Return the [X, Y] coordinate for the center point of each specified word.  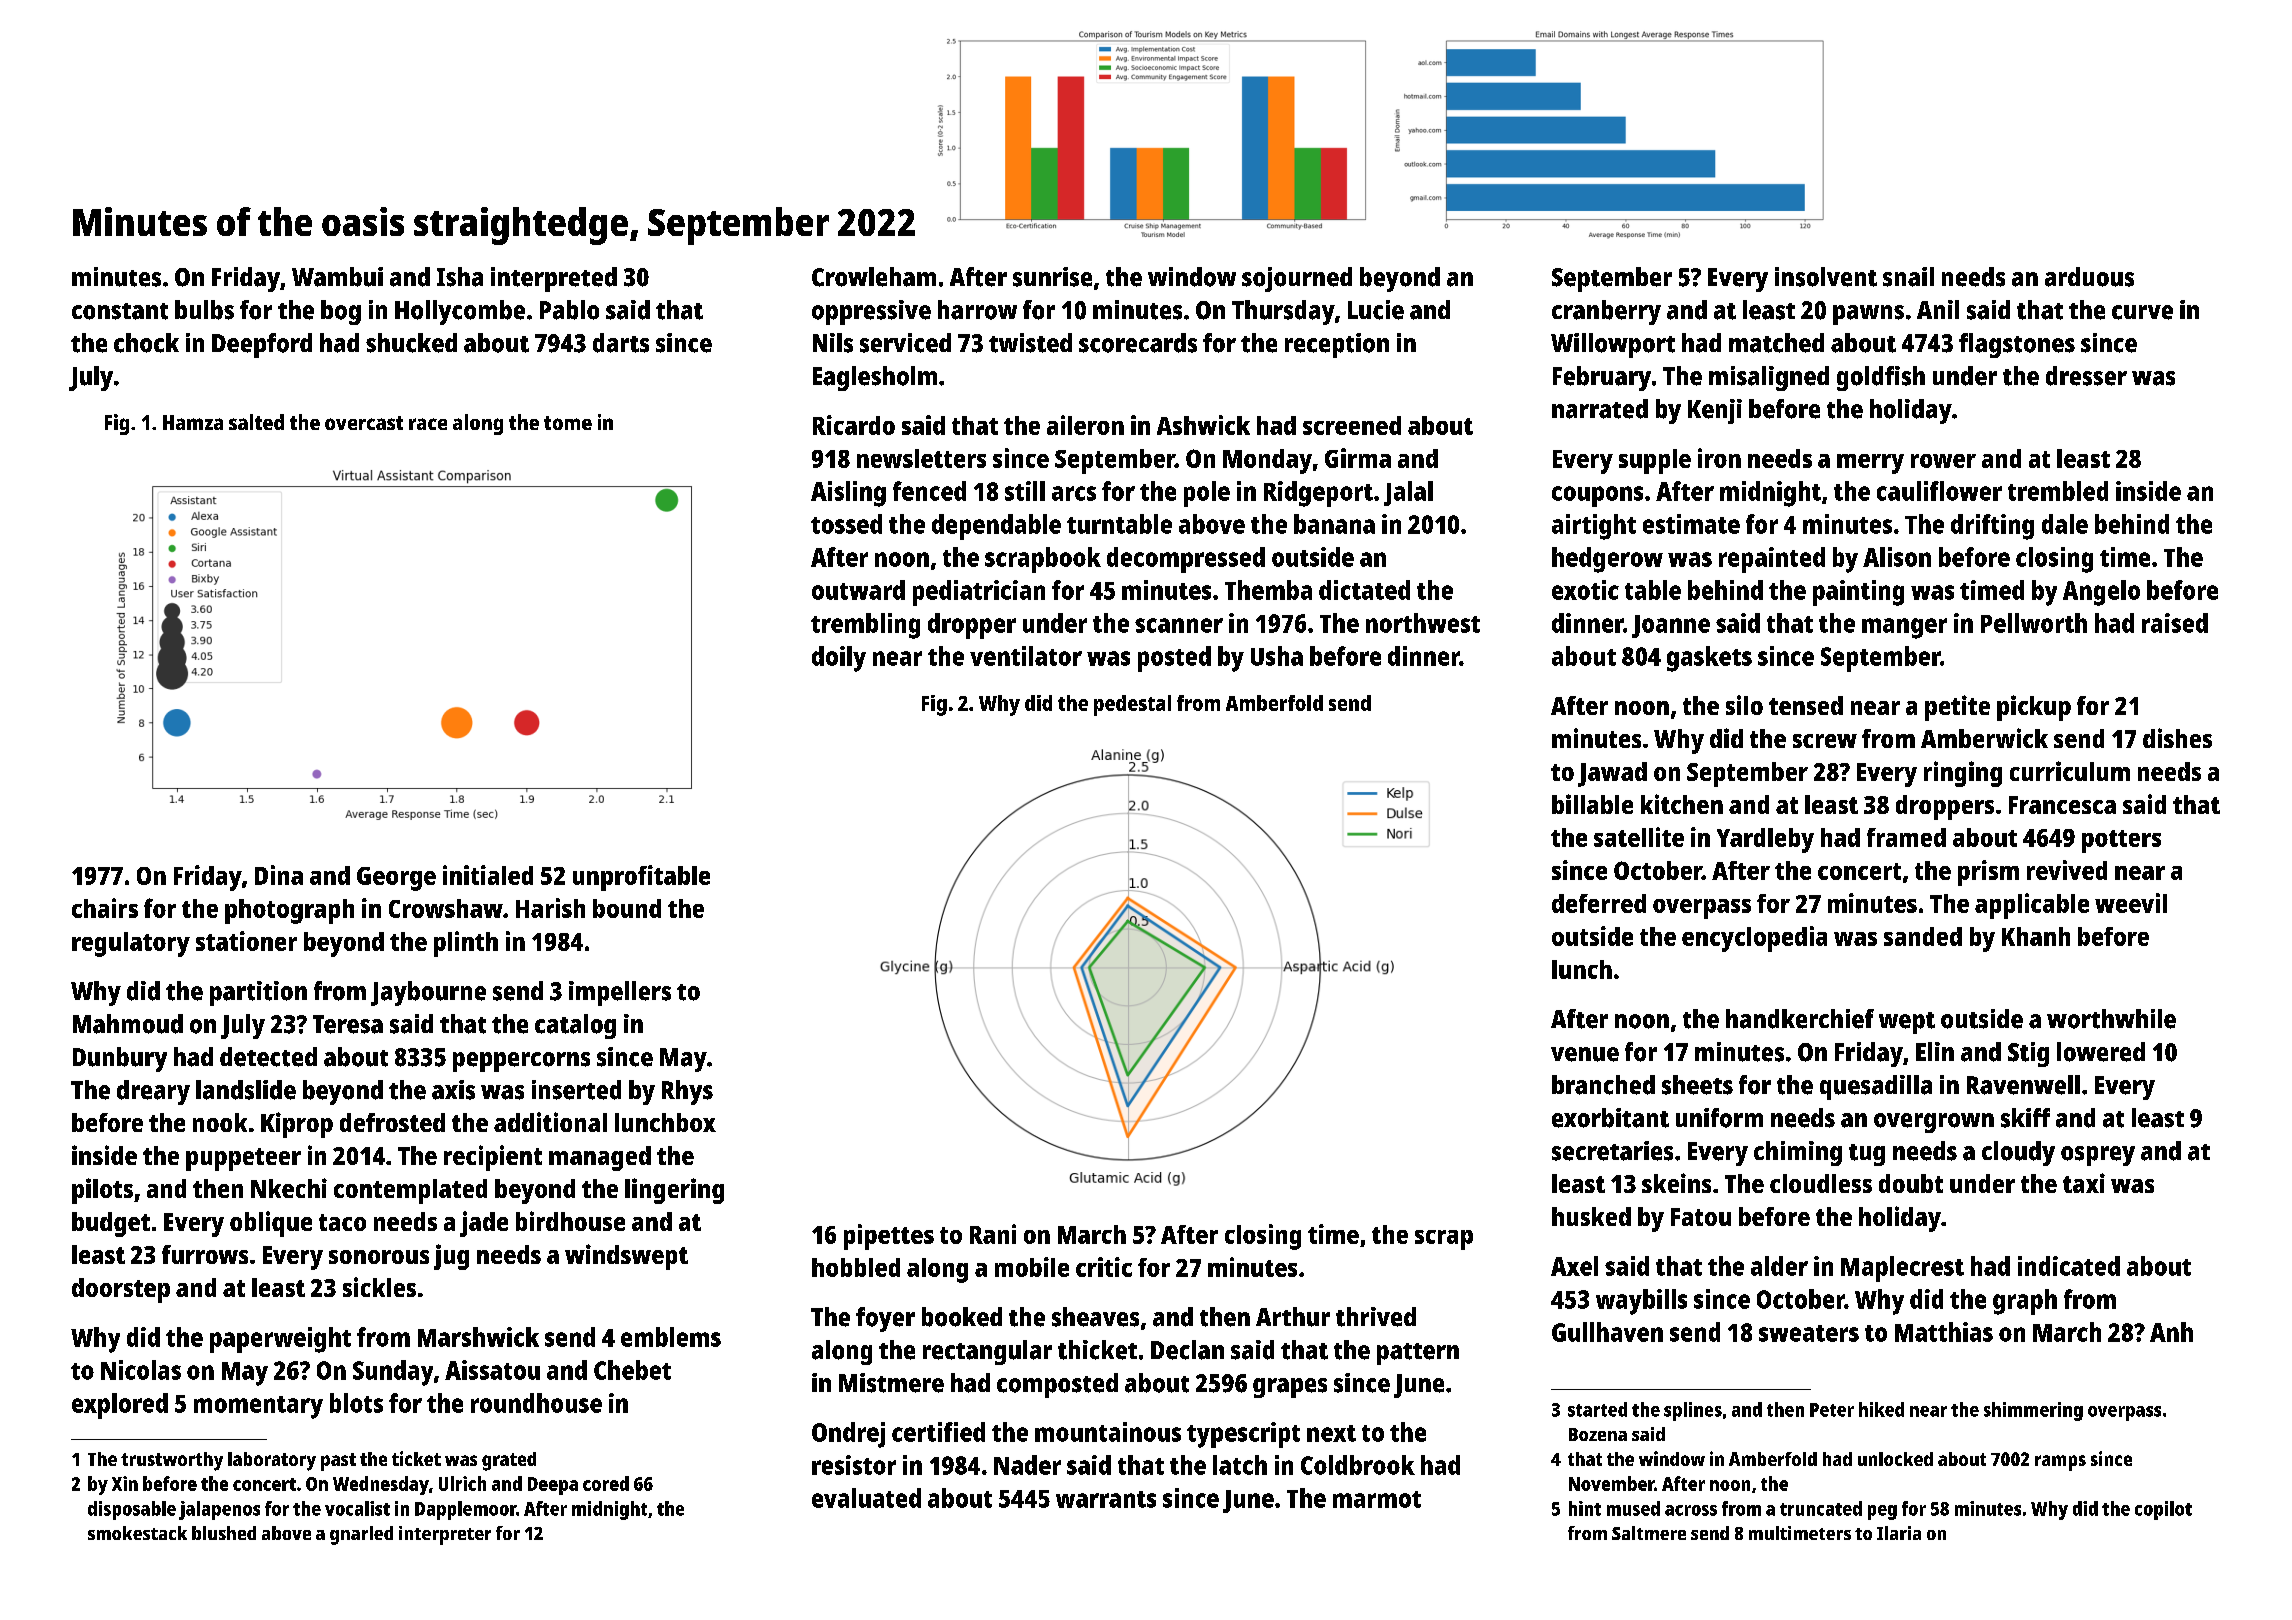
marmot [1377, 1499]
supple [1655, 461]
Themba [1268, 590]
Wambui [337, 277]
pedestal [1132, 705]
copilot [2163, 1510]
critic [1104, 1267]
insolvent [1826, 277]
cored [606, 1483]
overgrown [1934, 1123]
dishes [2177, 738]
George [396, 879]
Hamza [193, 422]
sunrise [1052, 277]
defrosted [392, 1122]
